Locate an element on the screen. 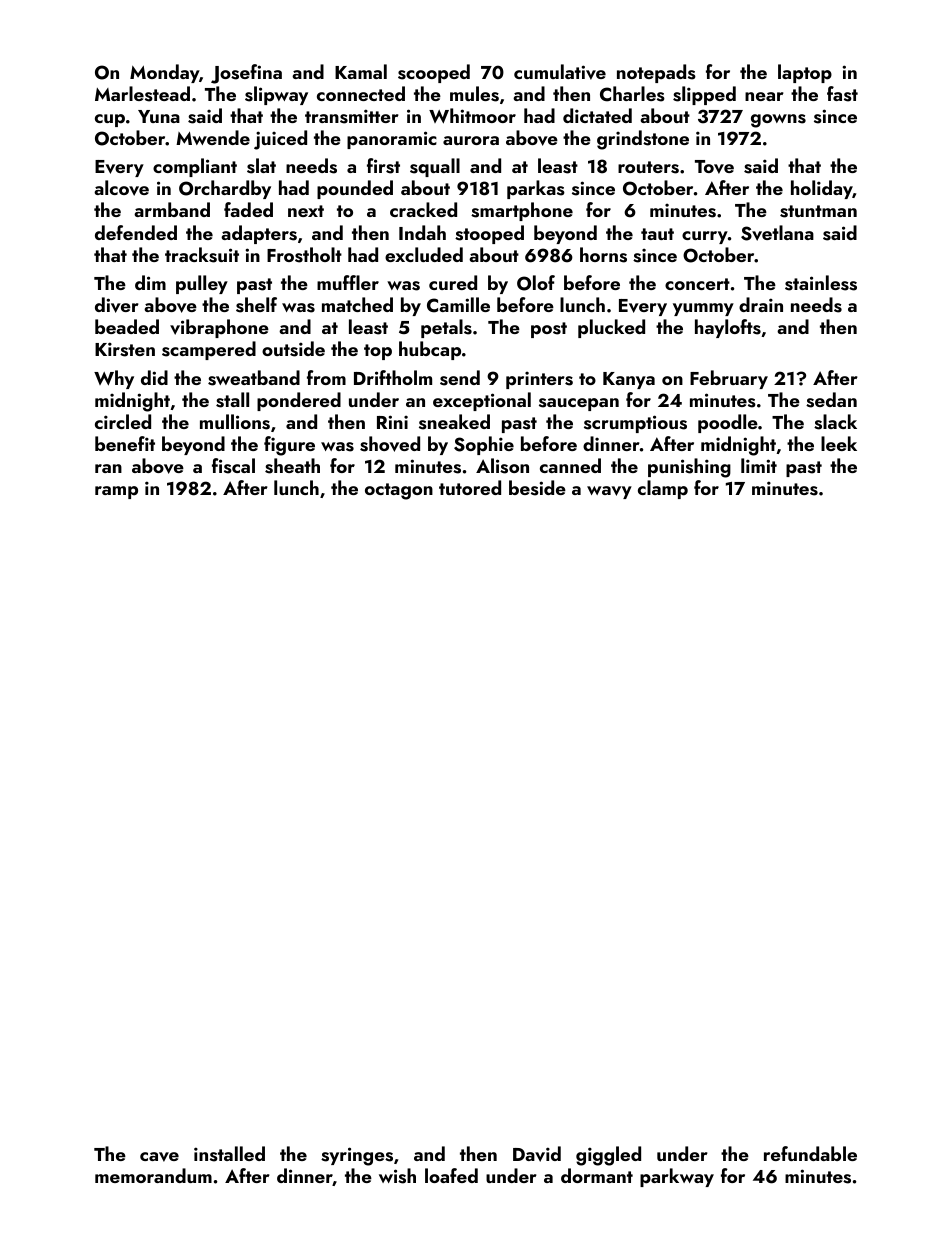 Image resolution: width=952 pixels, height=1233 pixels. ramp is located at coordinates (116, 492).
